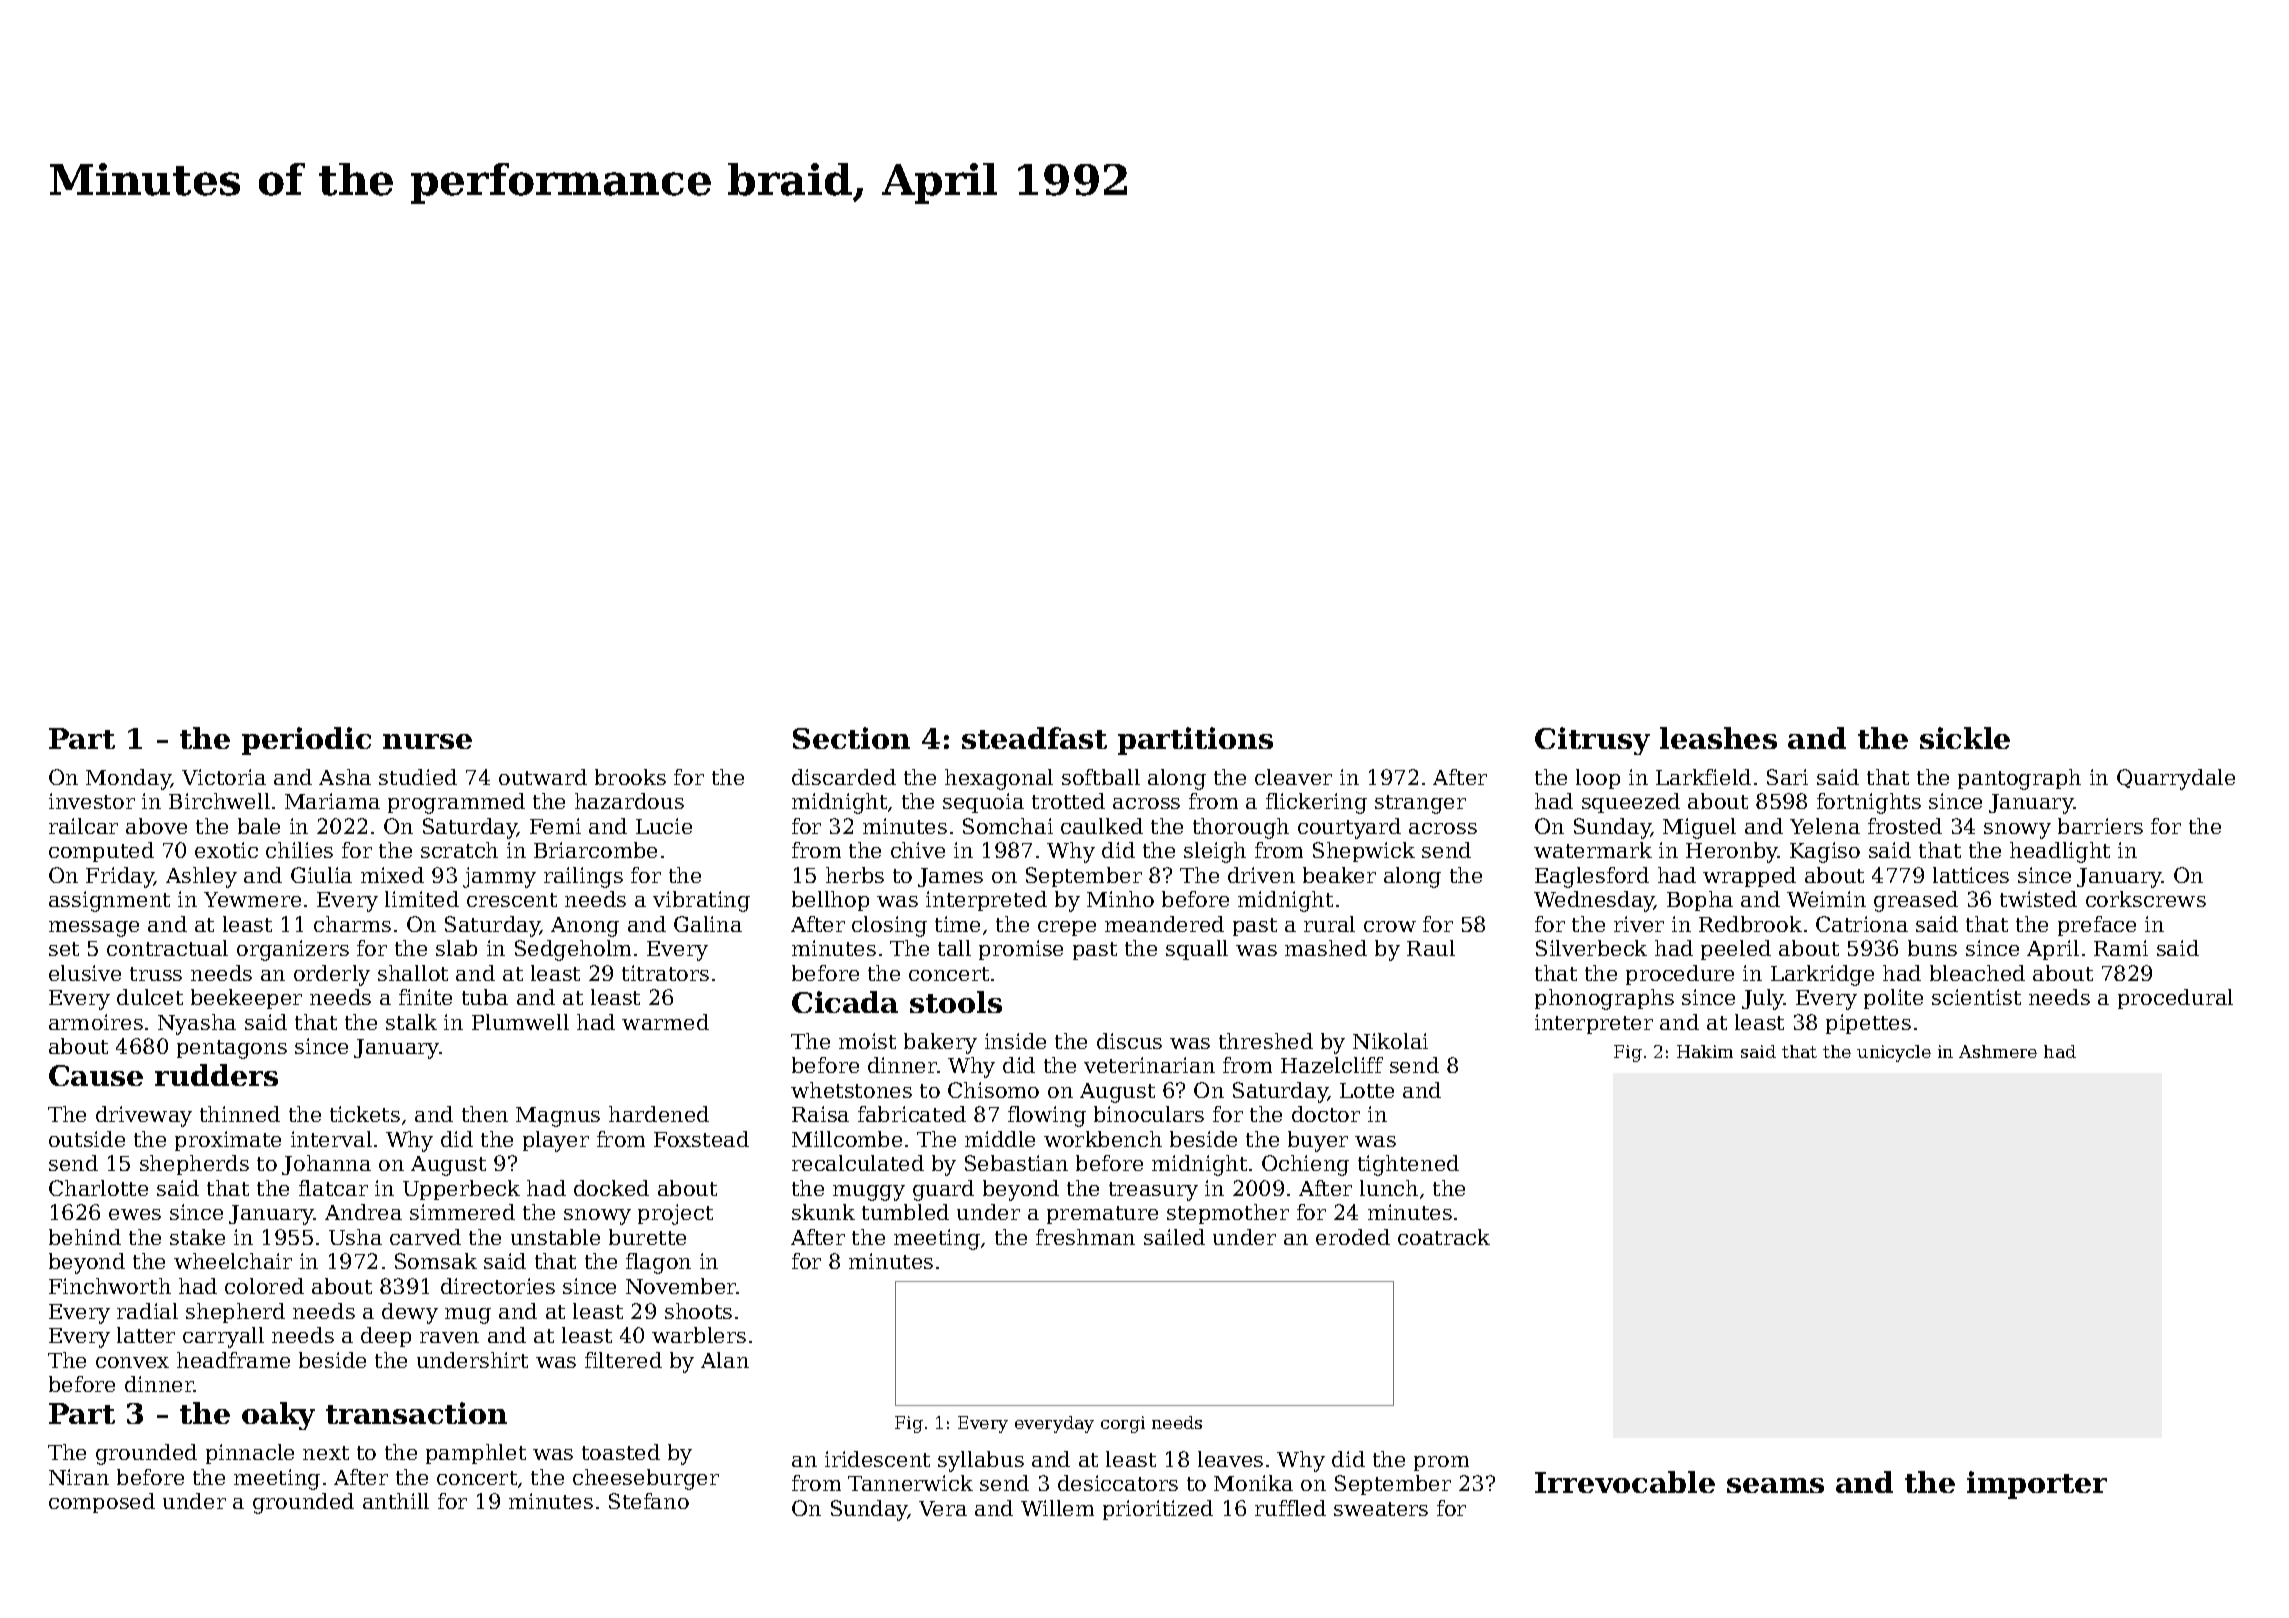 This screenshot has height=1618, width=2289. Describe the element at coordinates (1123, 1424) in the screenshot. I see `corgi` at that location.
